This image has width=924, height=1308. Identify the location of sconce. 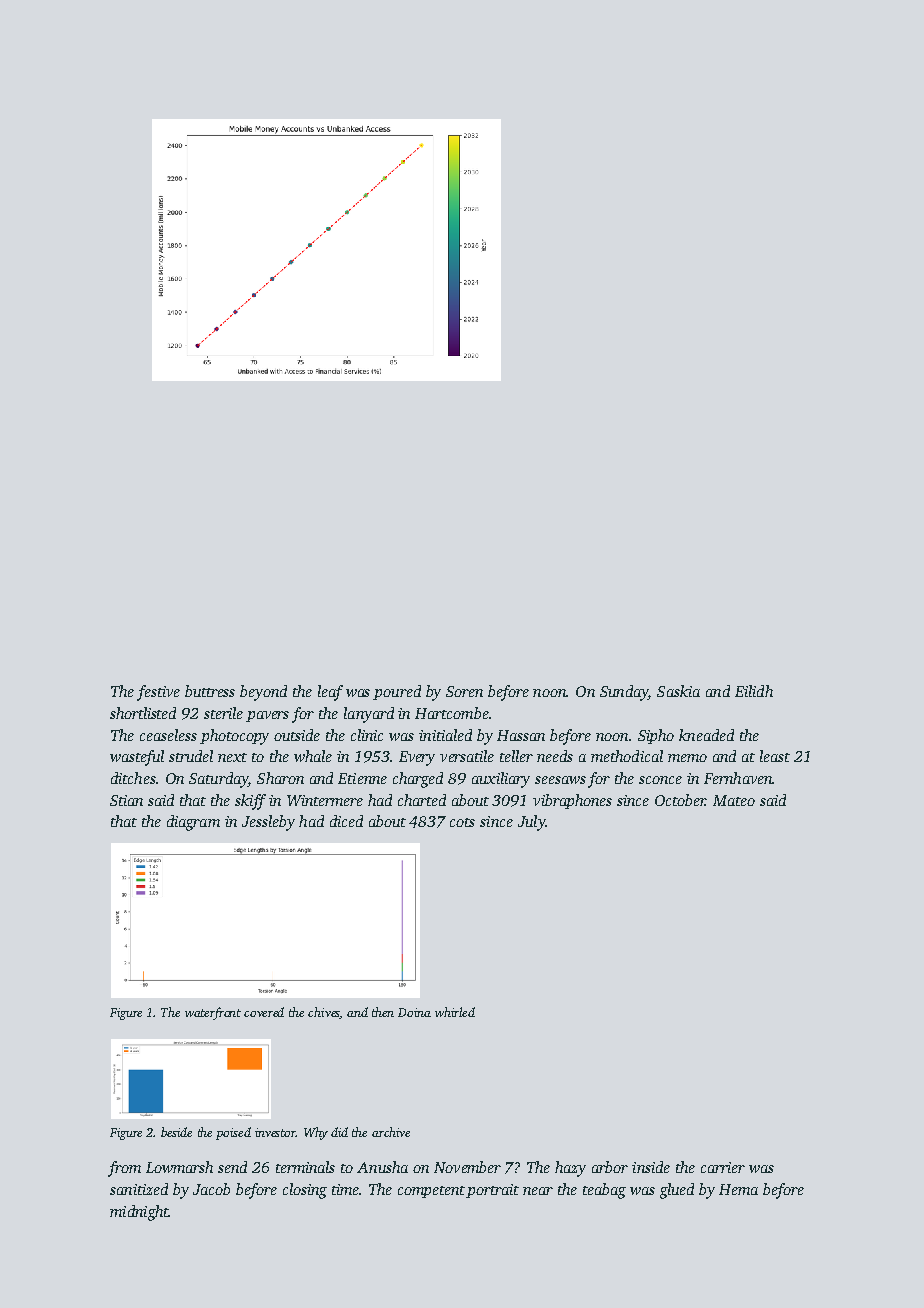
(660, 780).
